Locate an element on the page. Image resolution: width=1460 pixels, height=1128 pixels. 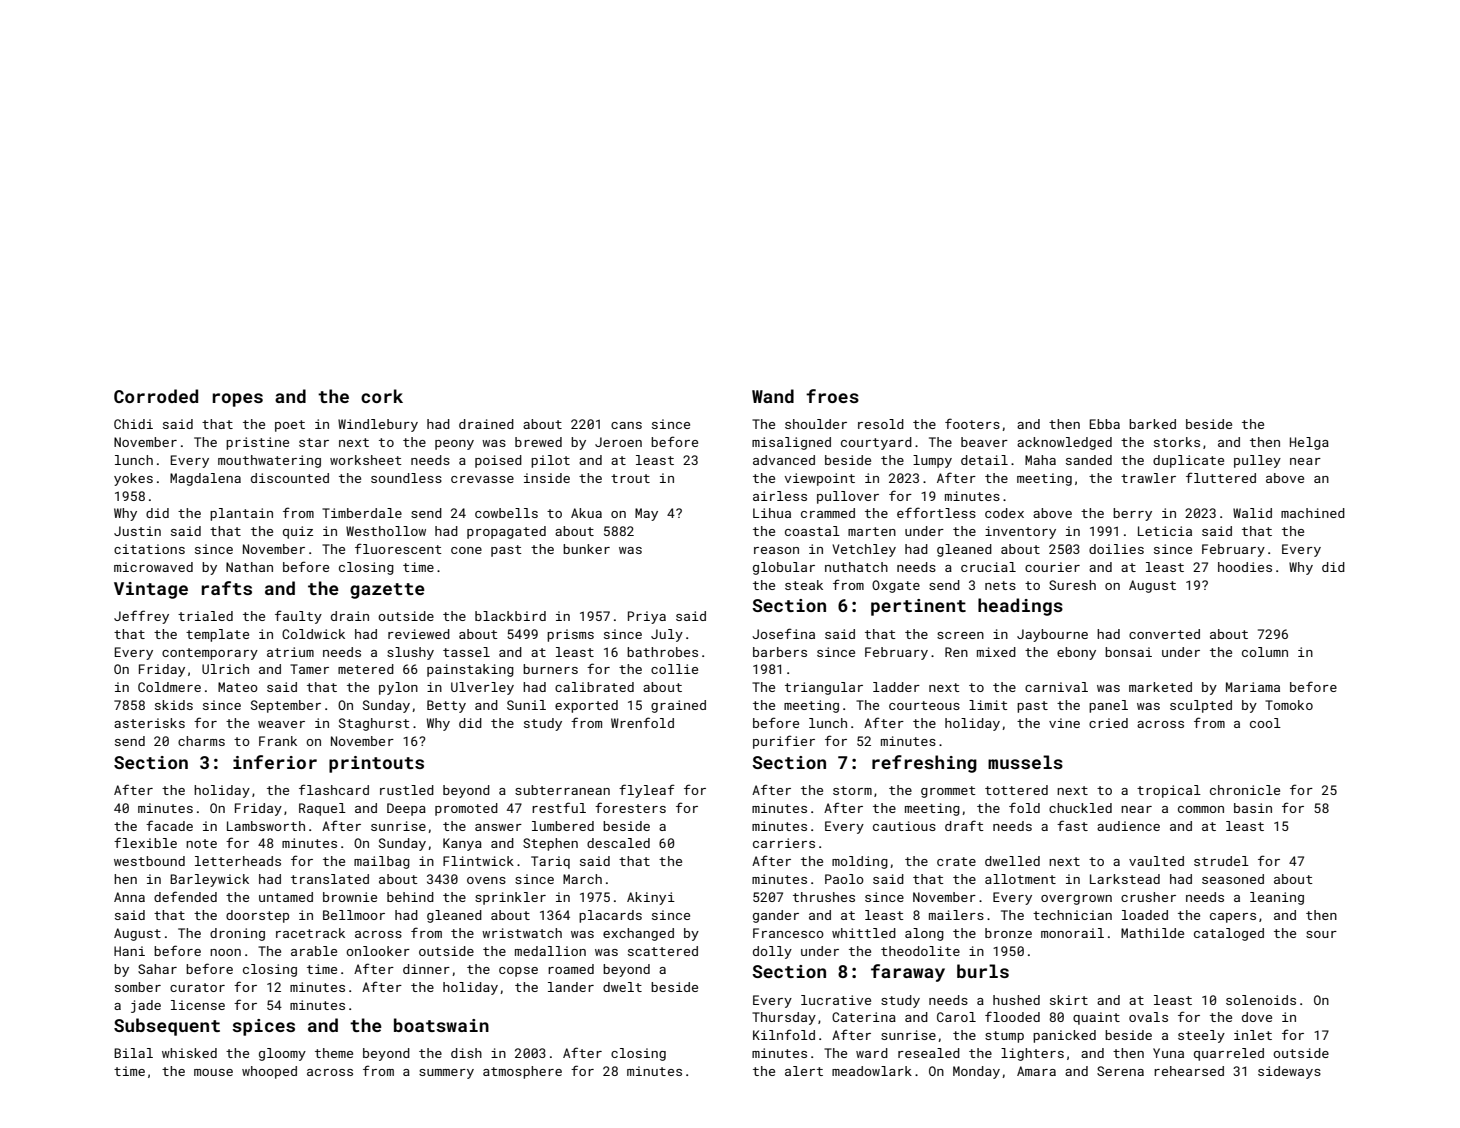
barked is located at coordinates (1152, 424).
